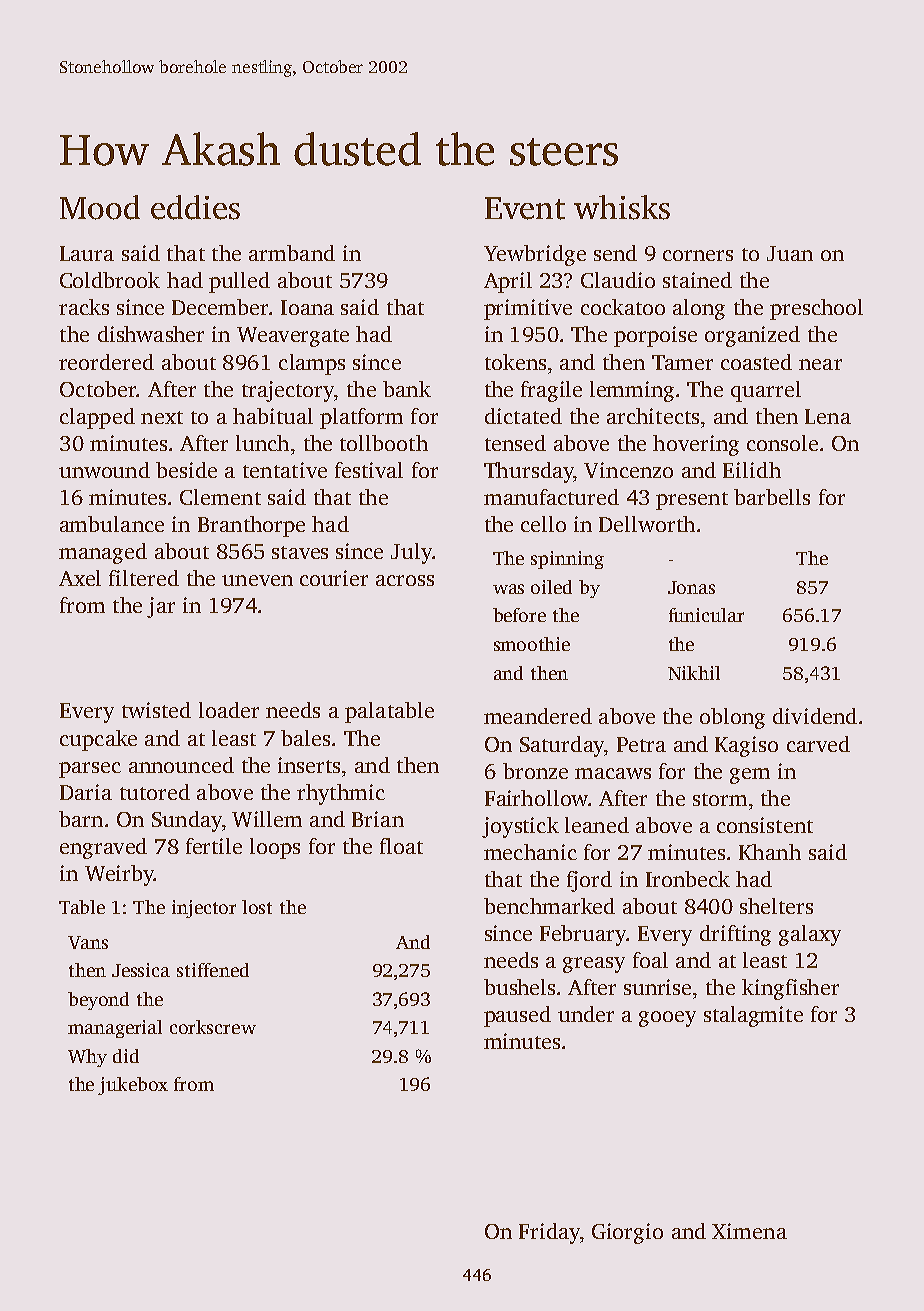 This screenshot has width=924, height=1311. What do you see at coordinates (517, 1016) in the screenshot?
I see `paused` at bounding box center [517, 1016].
